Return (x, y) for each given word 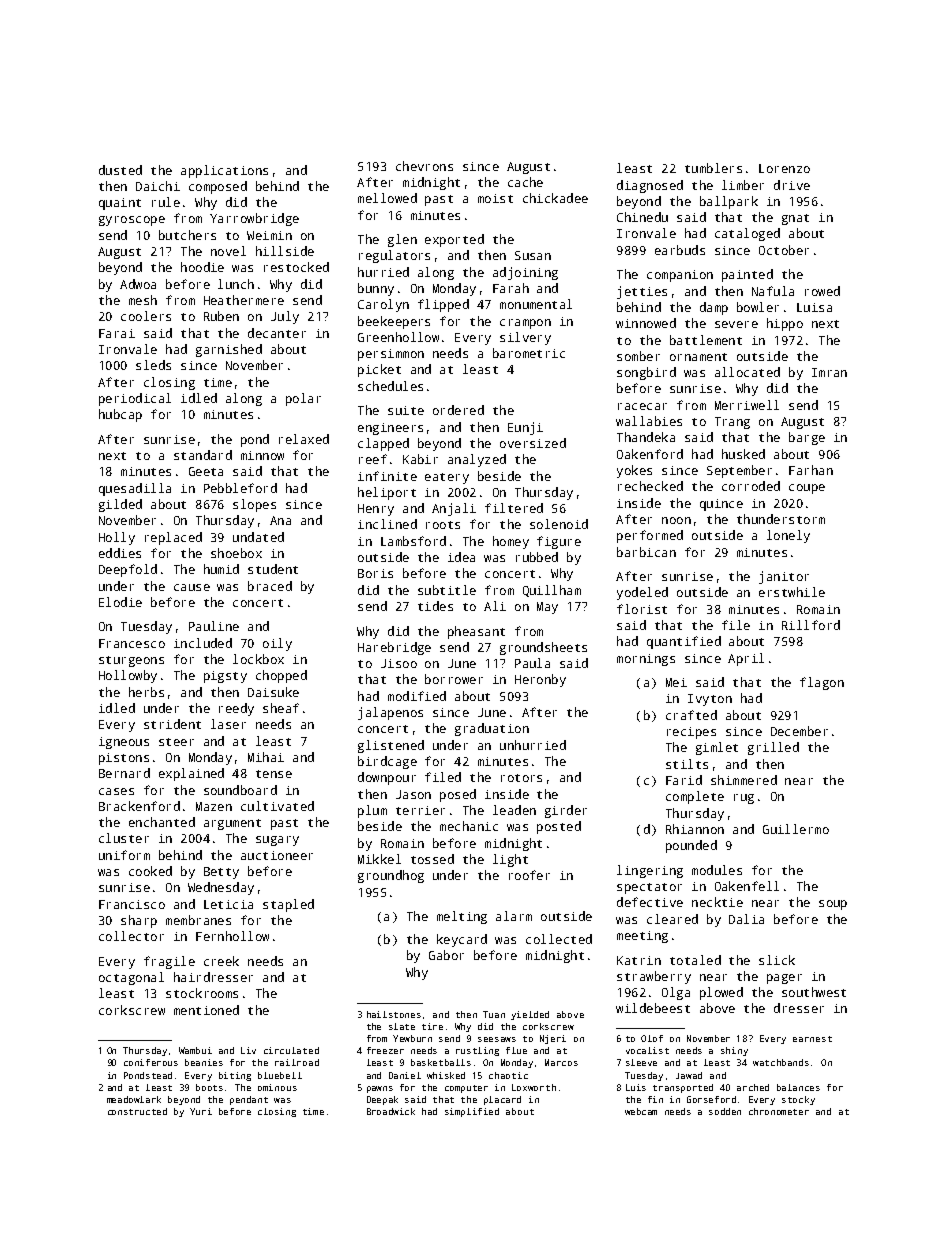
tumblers (713, 168)
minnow (262, 455)
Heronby (540, 680)
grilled (773, 748)
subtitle (447, 590)
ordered (458, 410)
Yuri (201, 1111)
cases (116, 791)
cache (525, 182)
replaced (173, 538)
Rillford (811, 625)
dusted (120, 170)
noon (676, 520)
